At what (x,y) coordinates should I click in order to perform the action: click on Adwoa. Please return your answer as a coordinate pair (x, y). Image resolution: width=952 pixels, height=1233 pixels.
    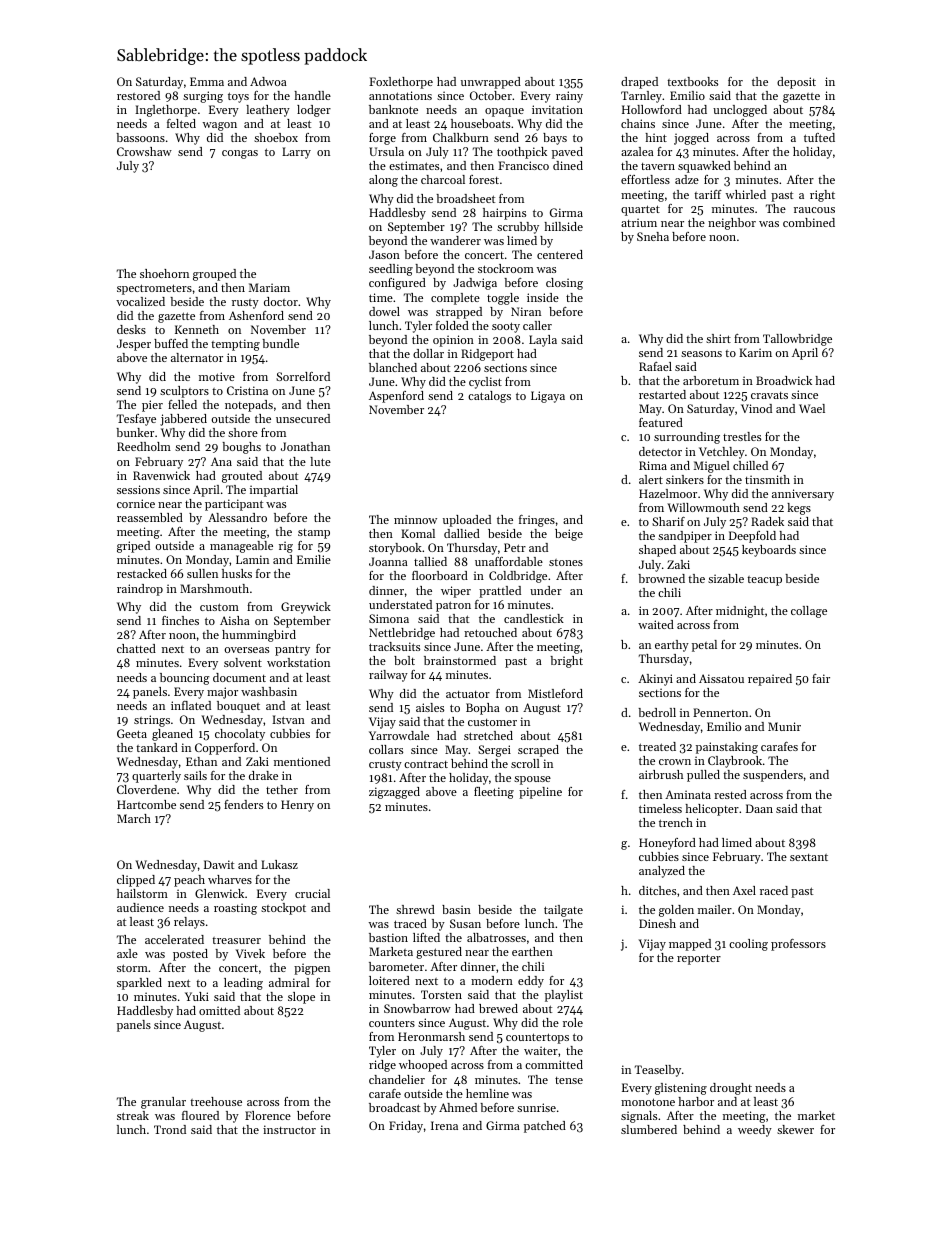
    Looking at the image, I should click on (268, 81).
